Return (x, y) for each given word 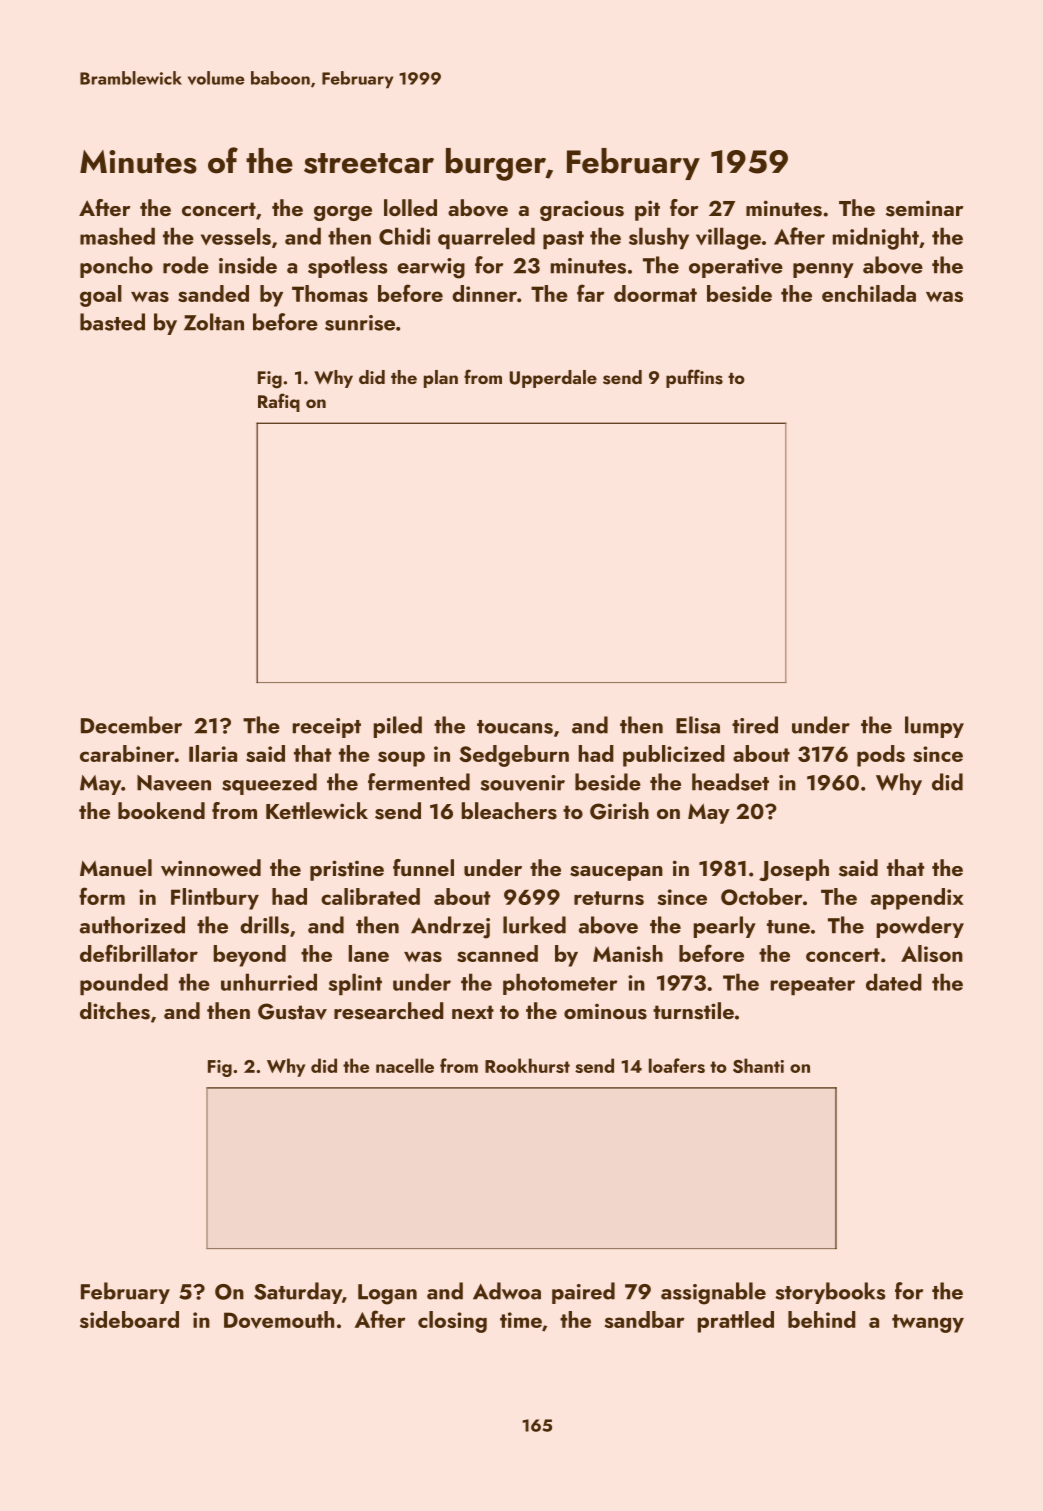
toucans (515, 727)
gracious (582, 210)
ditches (115, 1011)
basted (112, 322)
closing (452, 1322)
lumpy (934, 727)
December (131, 725)
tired (755, 725)
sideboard (129, 1319)
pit (647, 210)
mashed (117, 236)
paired (583, 1293)
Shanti (758, 1065)
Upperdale (553, 379)
